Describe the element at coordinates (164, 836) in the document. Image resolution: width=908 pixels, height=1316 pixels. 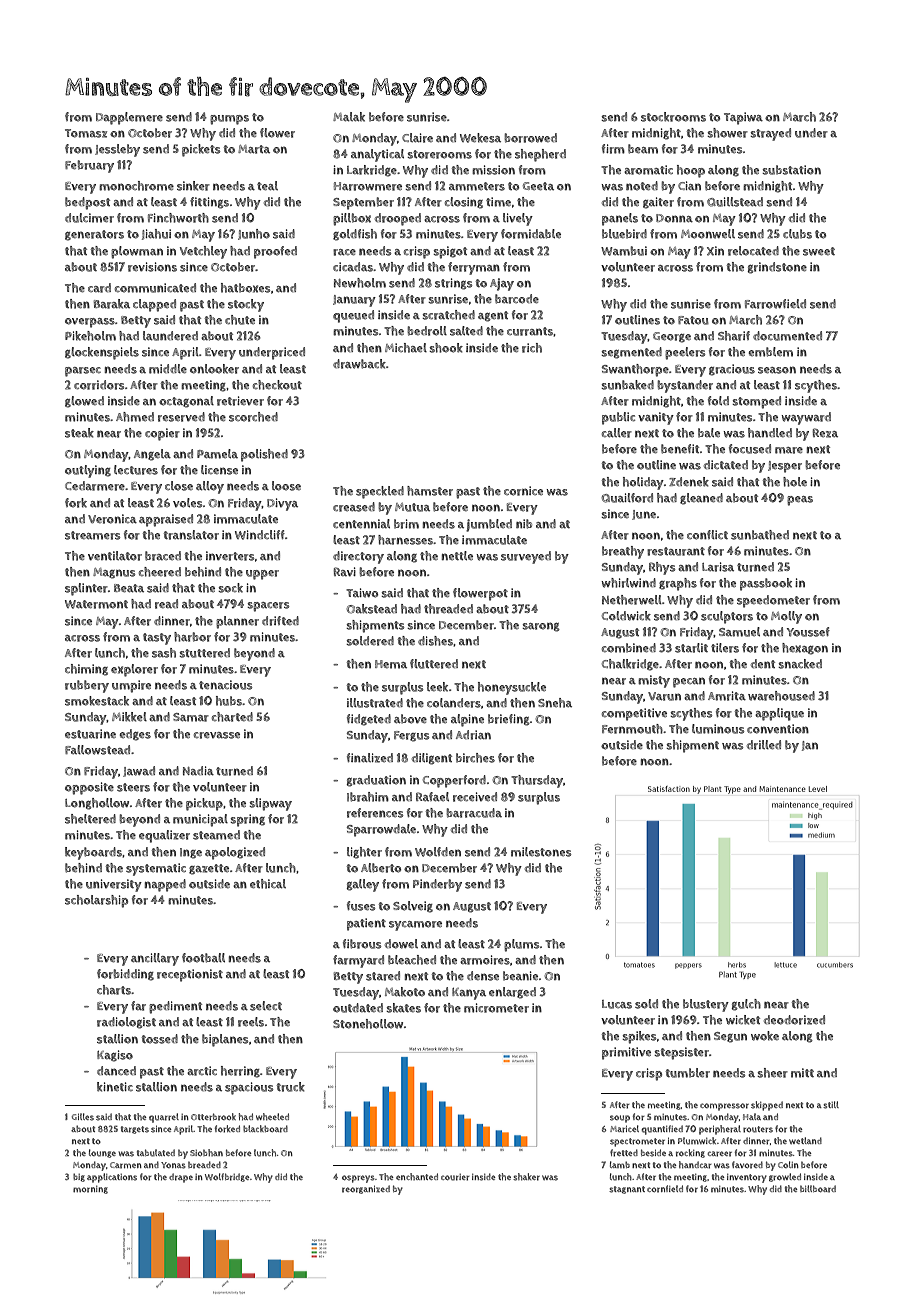
I see `equalizer` at that location.
